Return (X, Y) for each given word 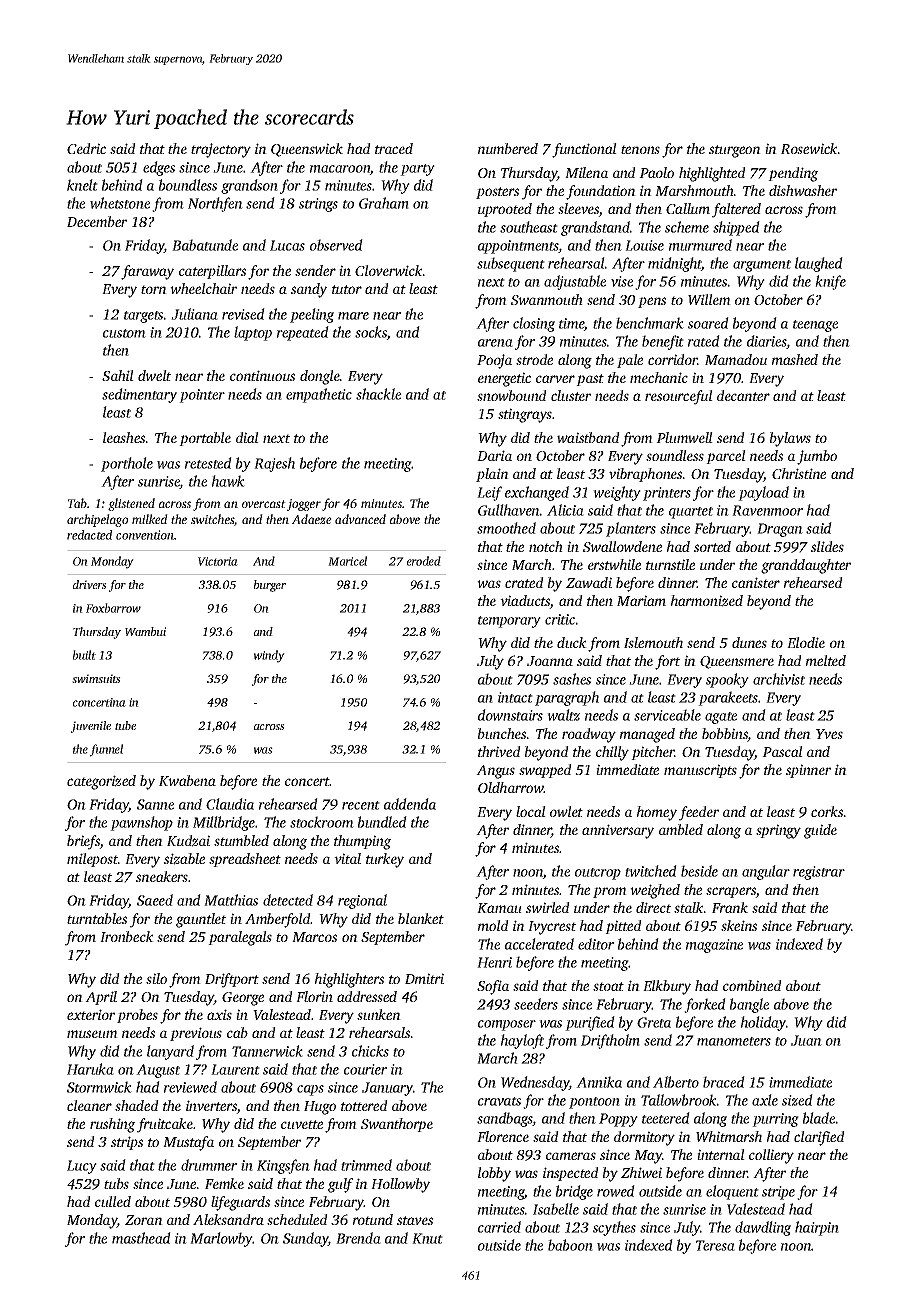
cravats (499, 1101)
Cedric (86, 148)
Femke (224, 1183)
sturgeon (735, 151)
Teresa (715, 1245)
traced (394, 148)
